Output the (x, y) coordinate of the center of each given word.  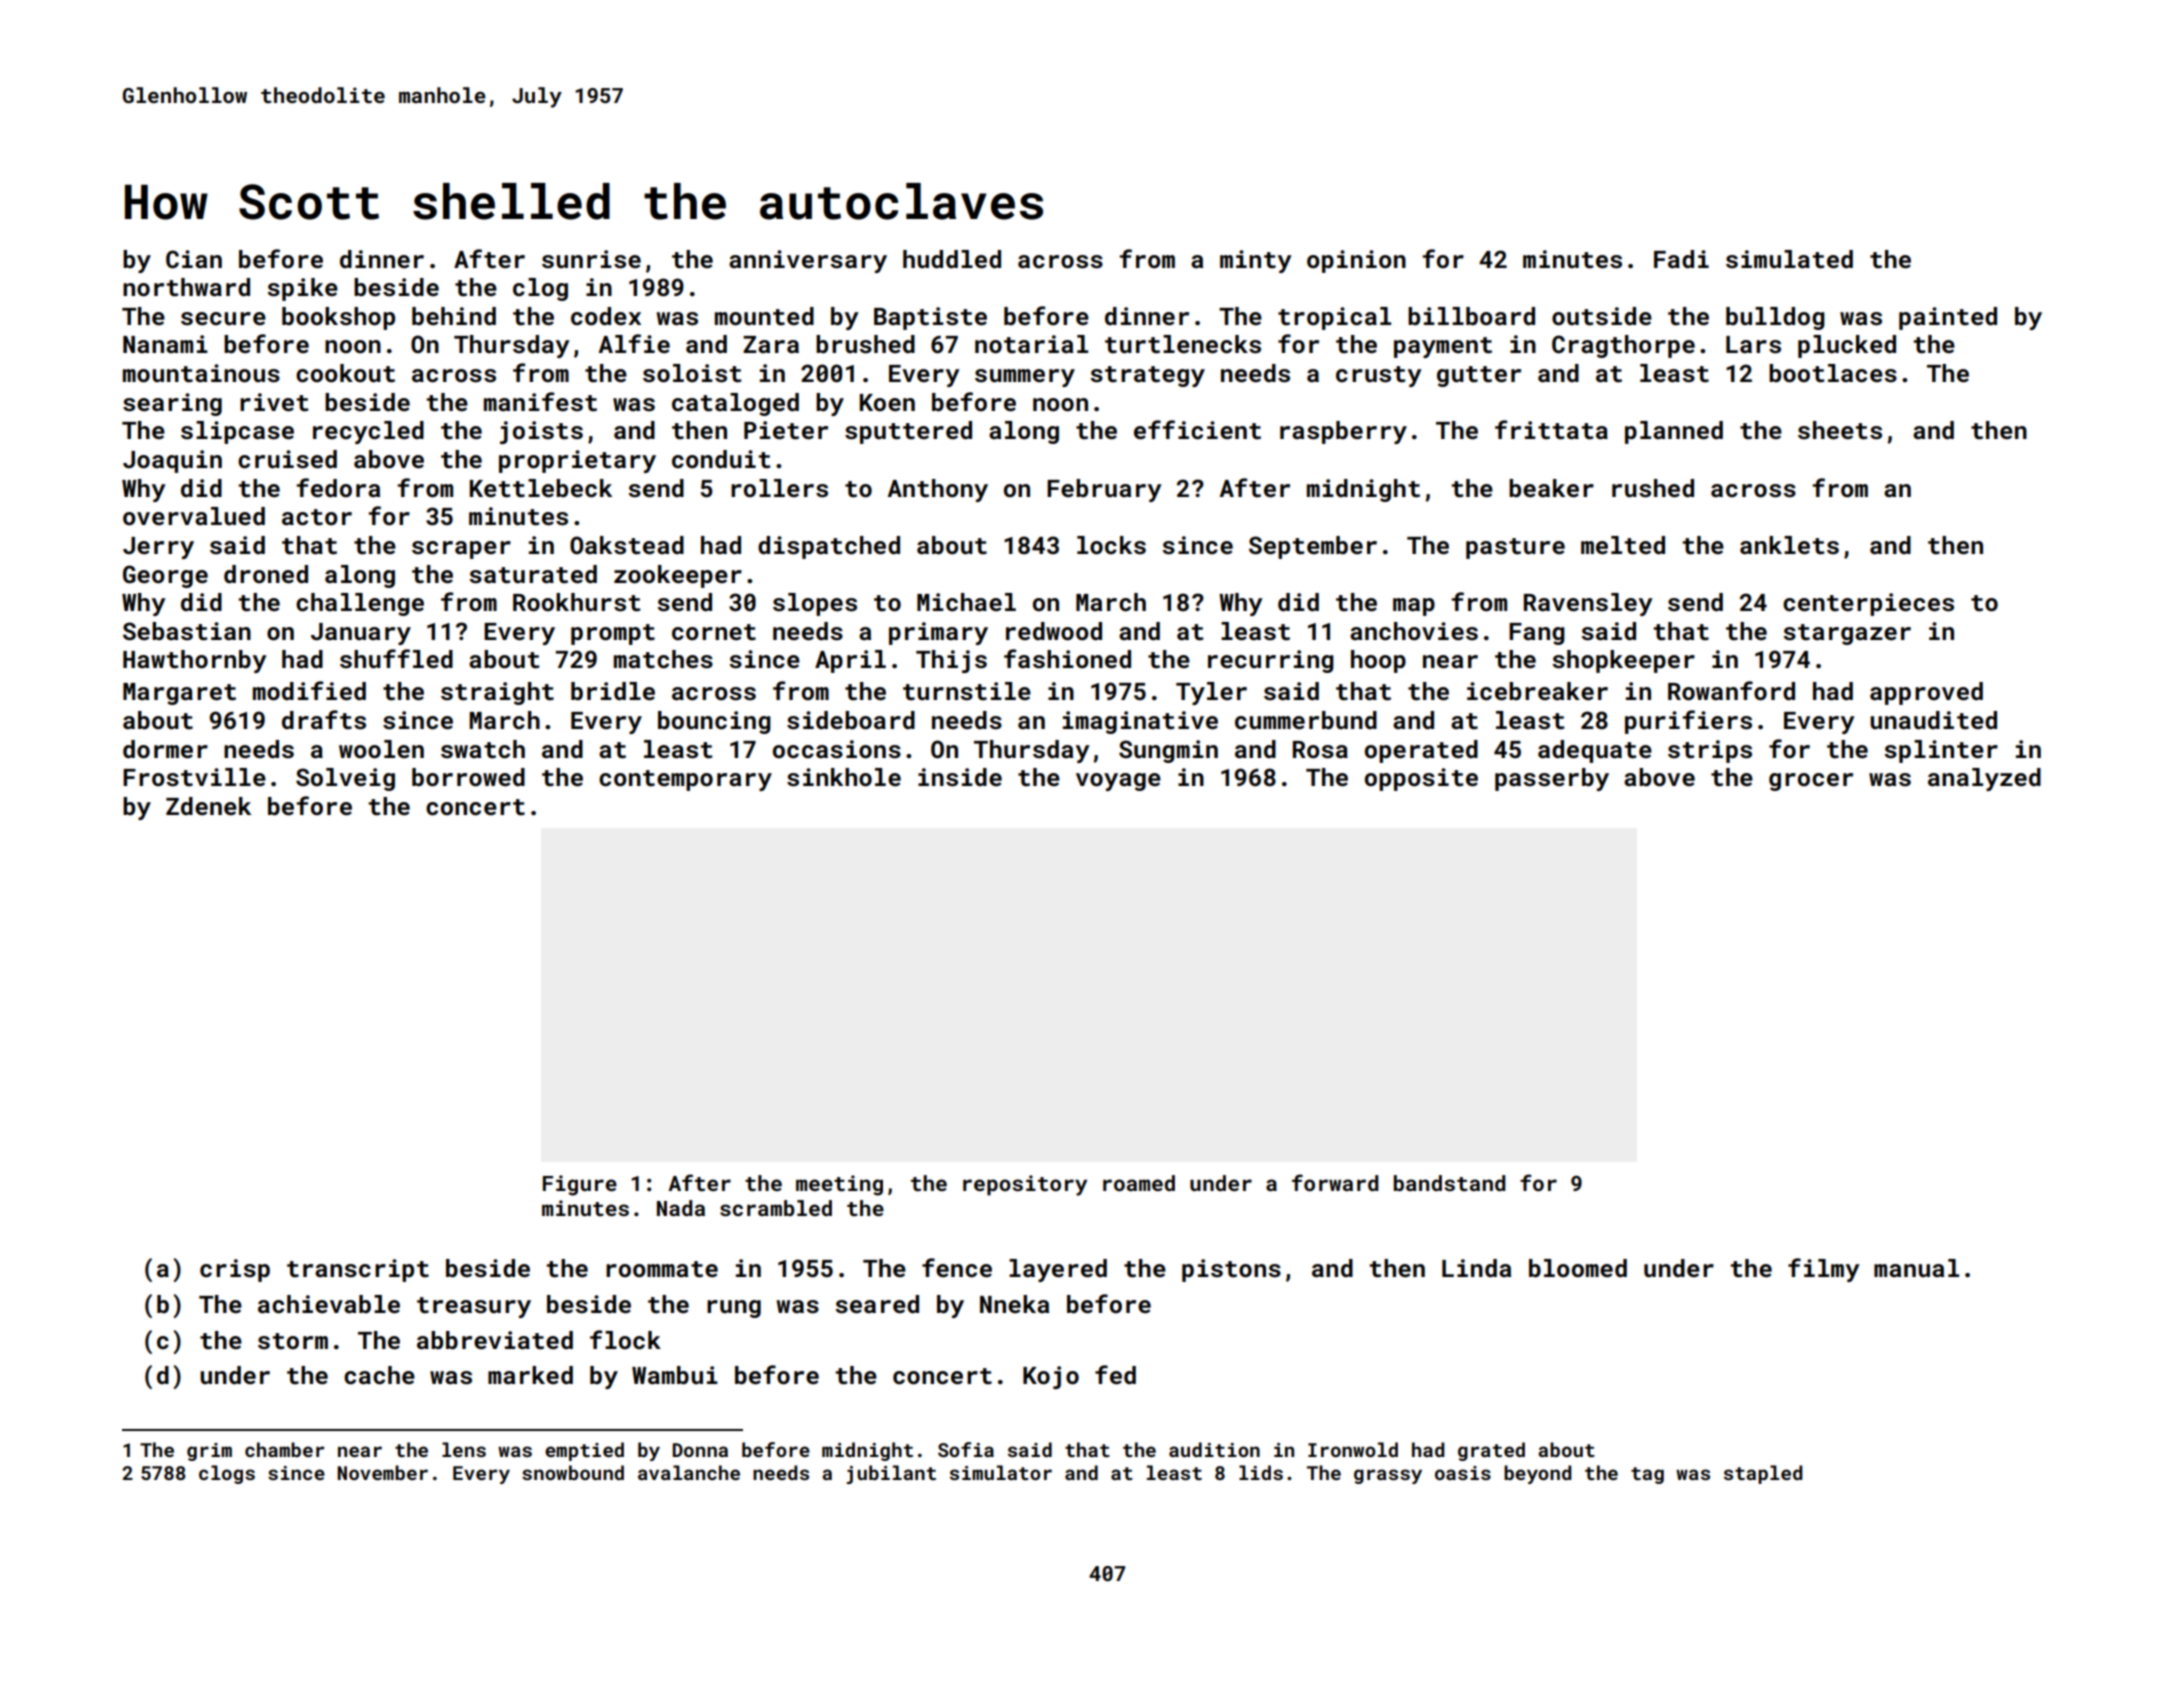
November (382, 1472)
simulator (1001, 1472)
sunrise (591, 259)
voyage (1118, 782)
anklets (1789, 545)
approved (1926, 693)
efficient (1197, 430)
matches (663, 659)
